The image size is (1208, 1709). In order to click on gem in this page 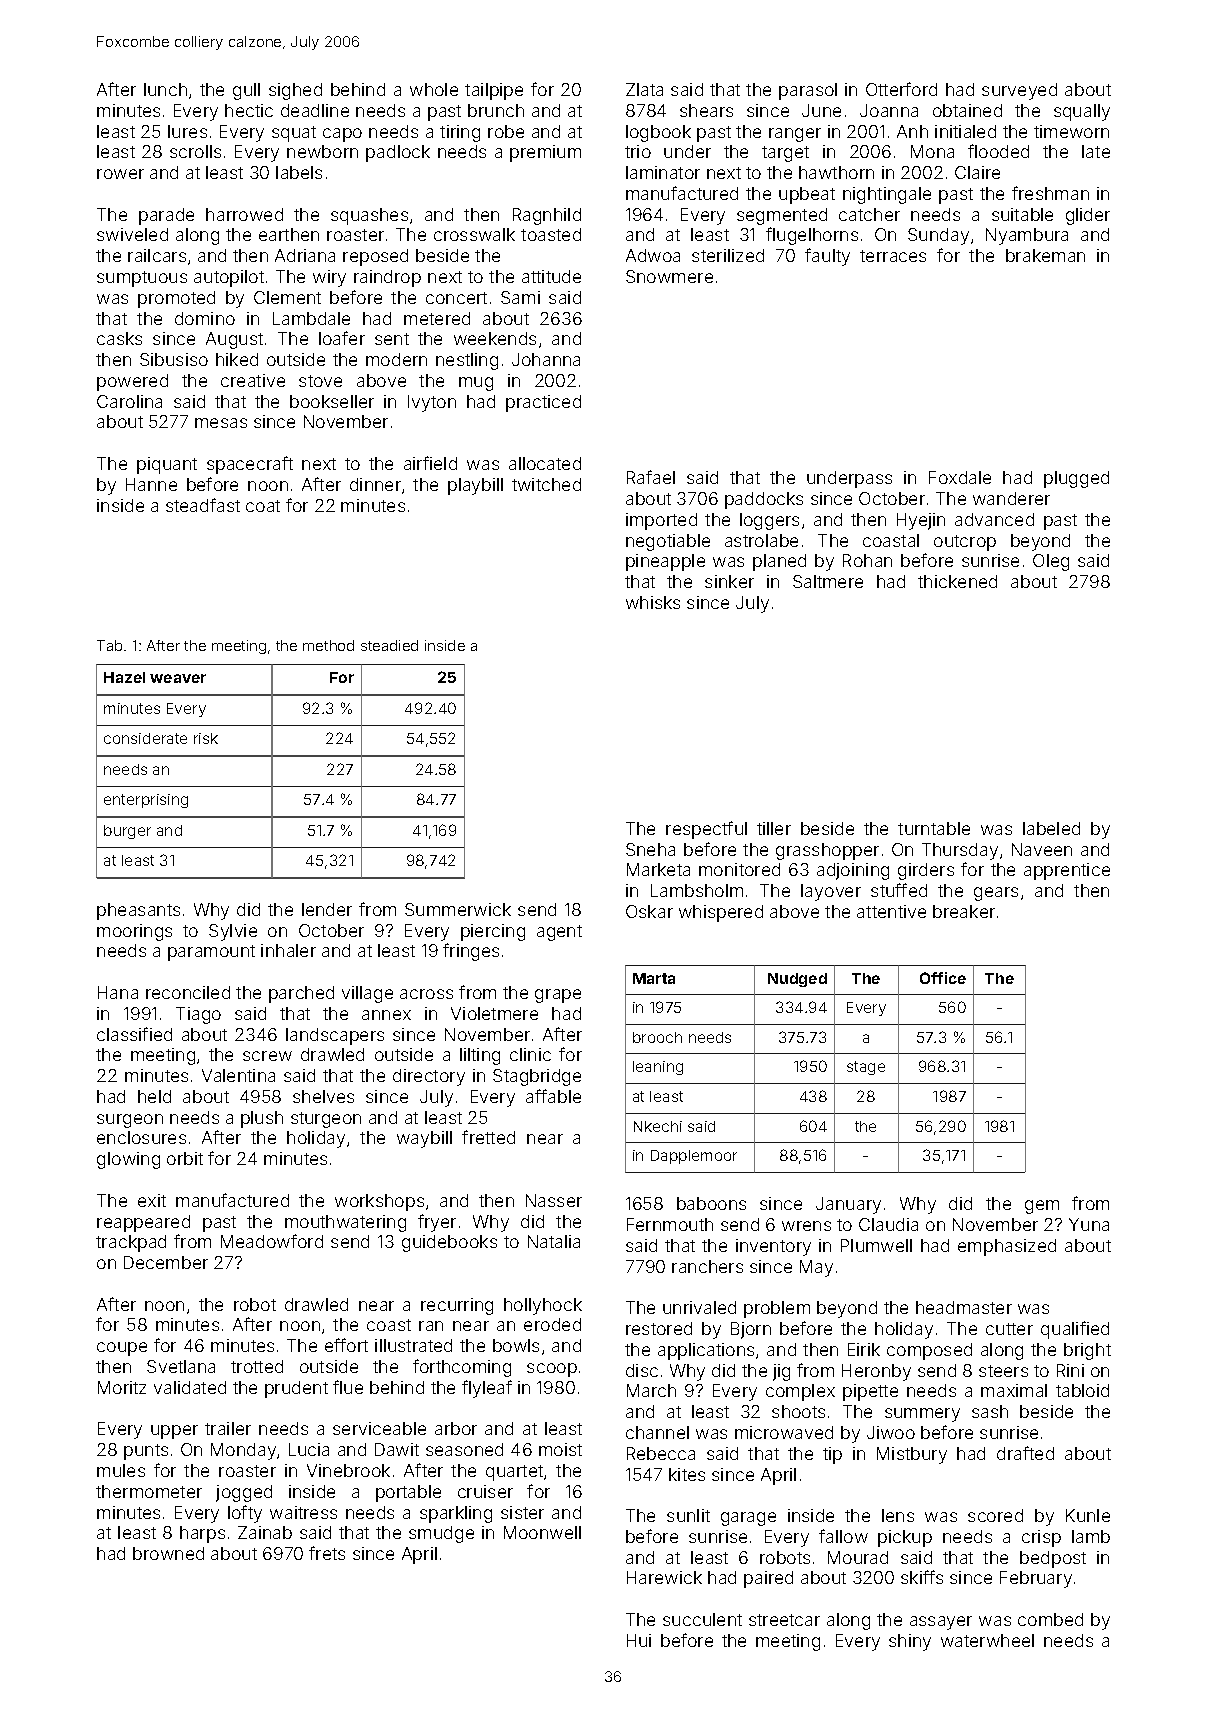, I will do `click(1042, 1207)`.
